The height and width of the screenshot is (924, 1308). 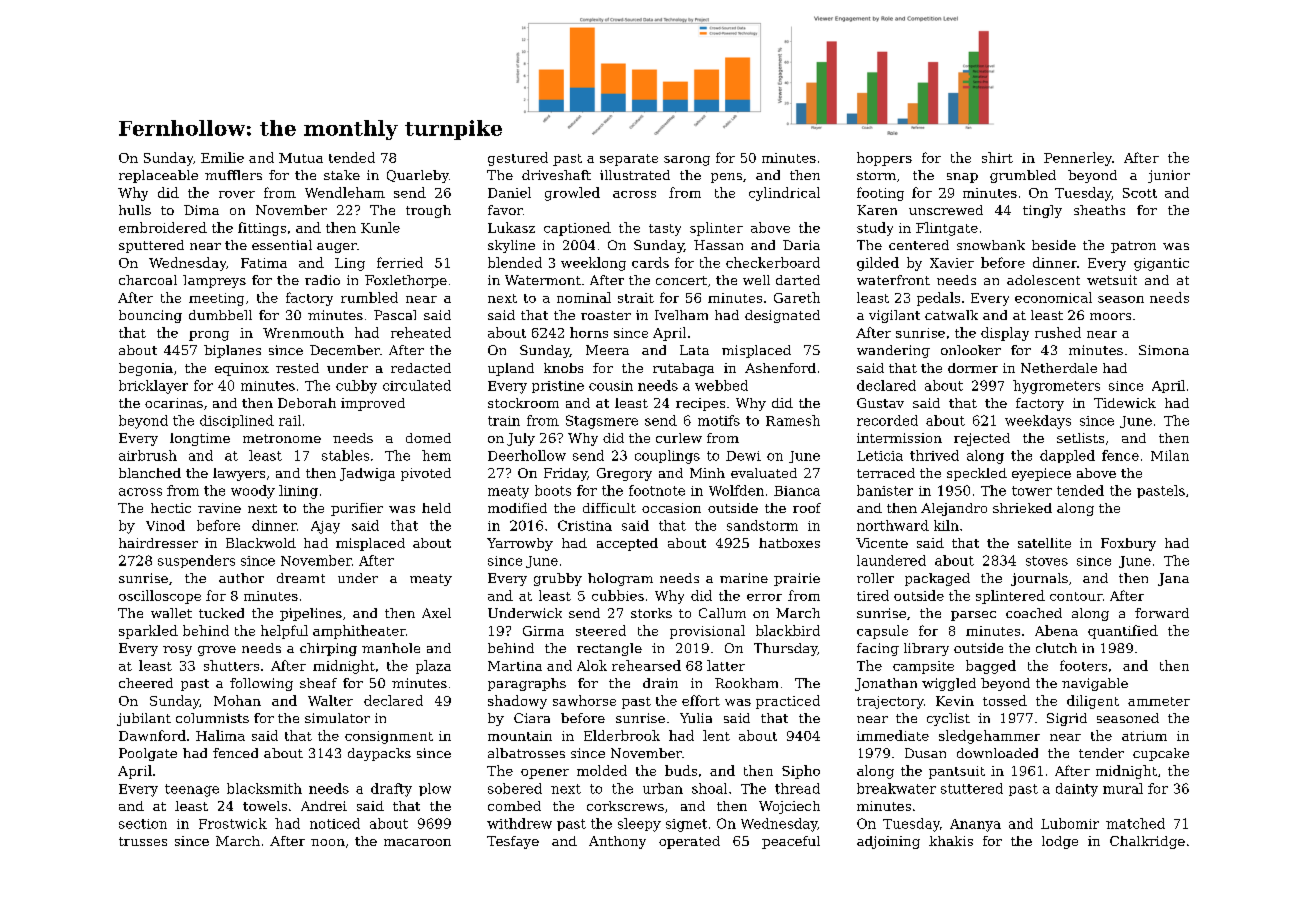 I want to click on charcoal, so click(x=148, y=280).
